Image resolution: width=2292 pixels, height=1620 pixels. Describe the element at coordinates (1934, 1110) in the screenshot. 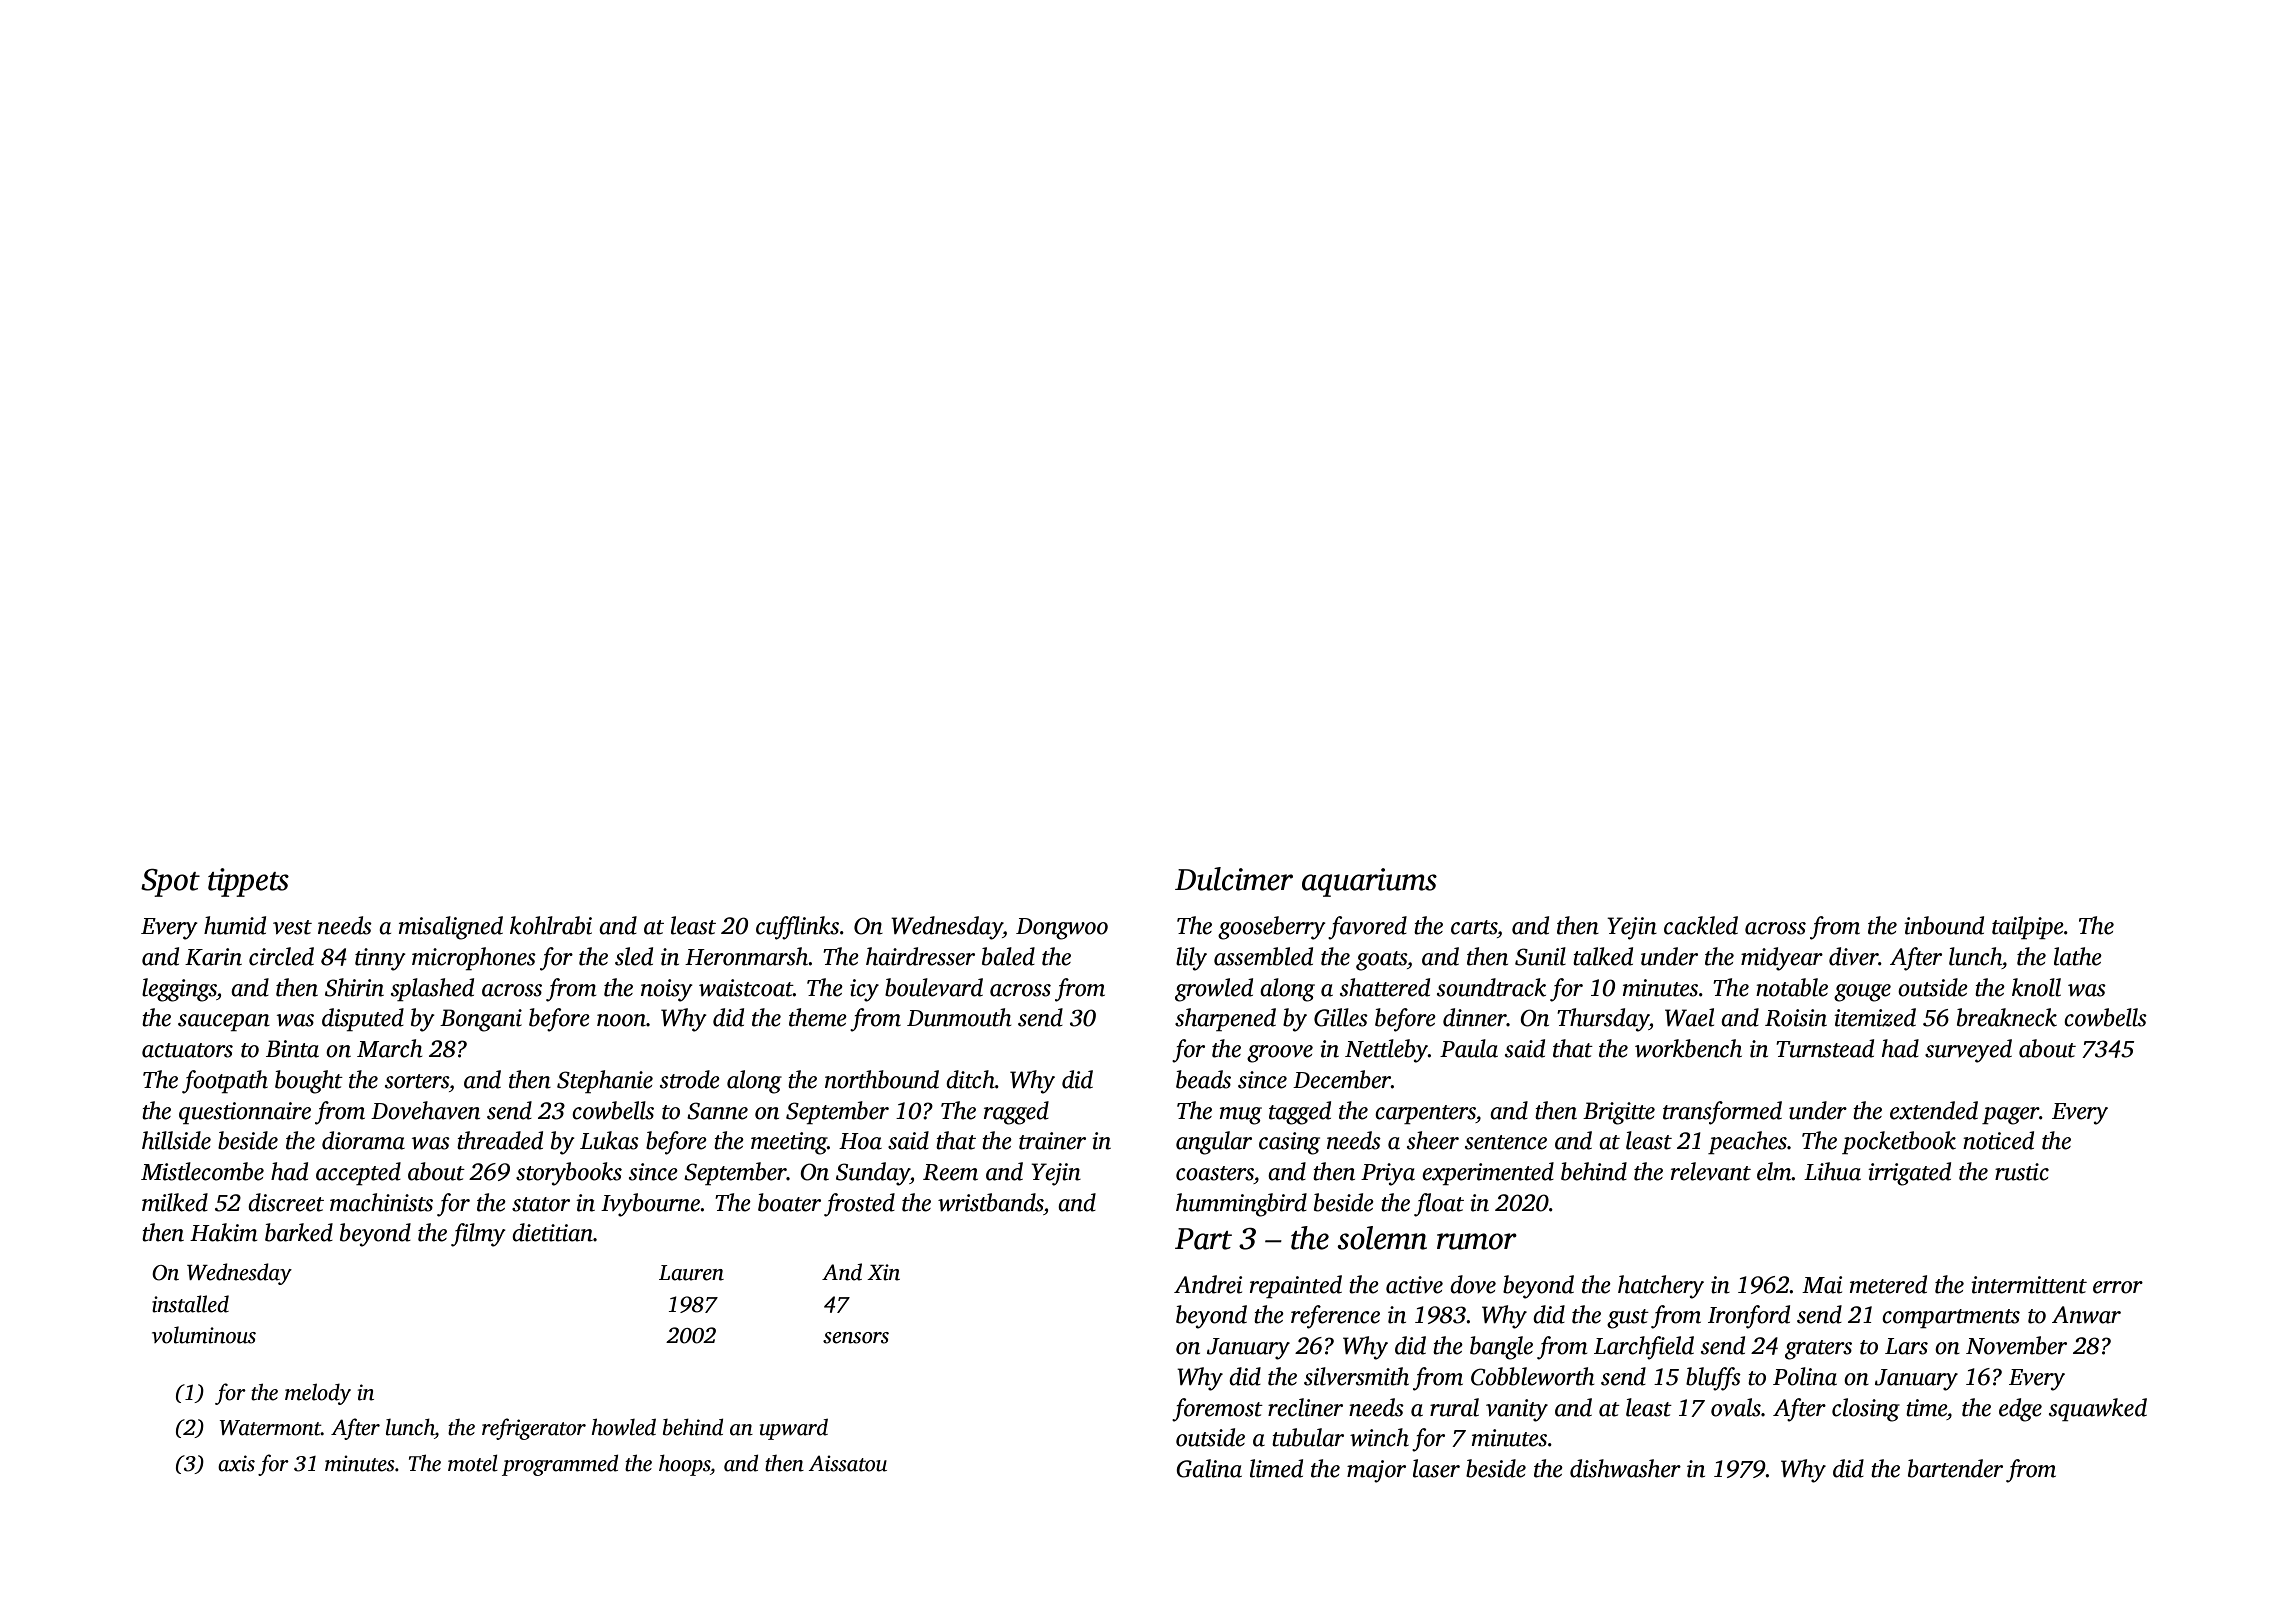

I see `extended` at that location.
